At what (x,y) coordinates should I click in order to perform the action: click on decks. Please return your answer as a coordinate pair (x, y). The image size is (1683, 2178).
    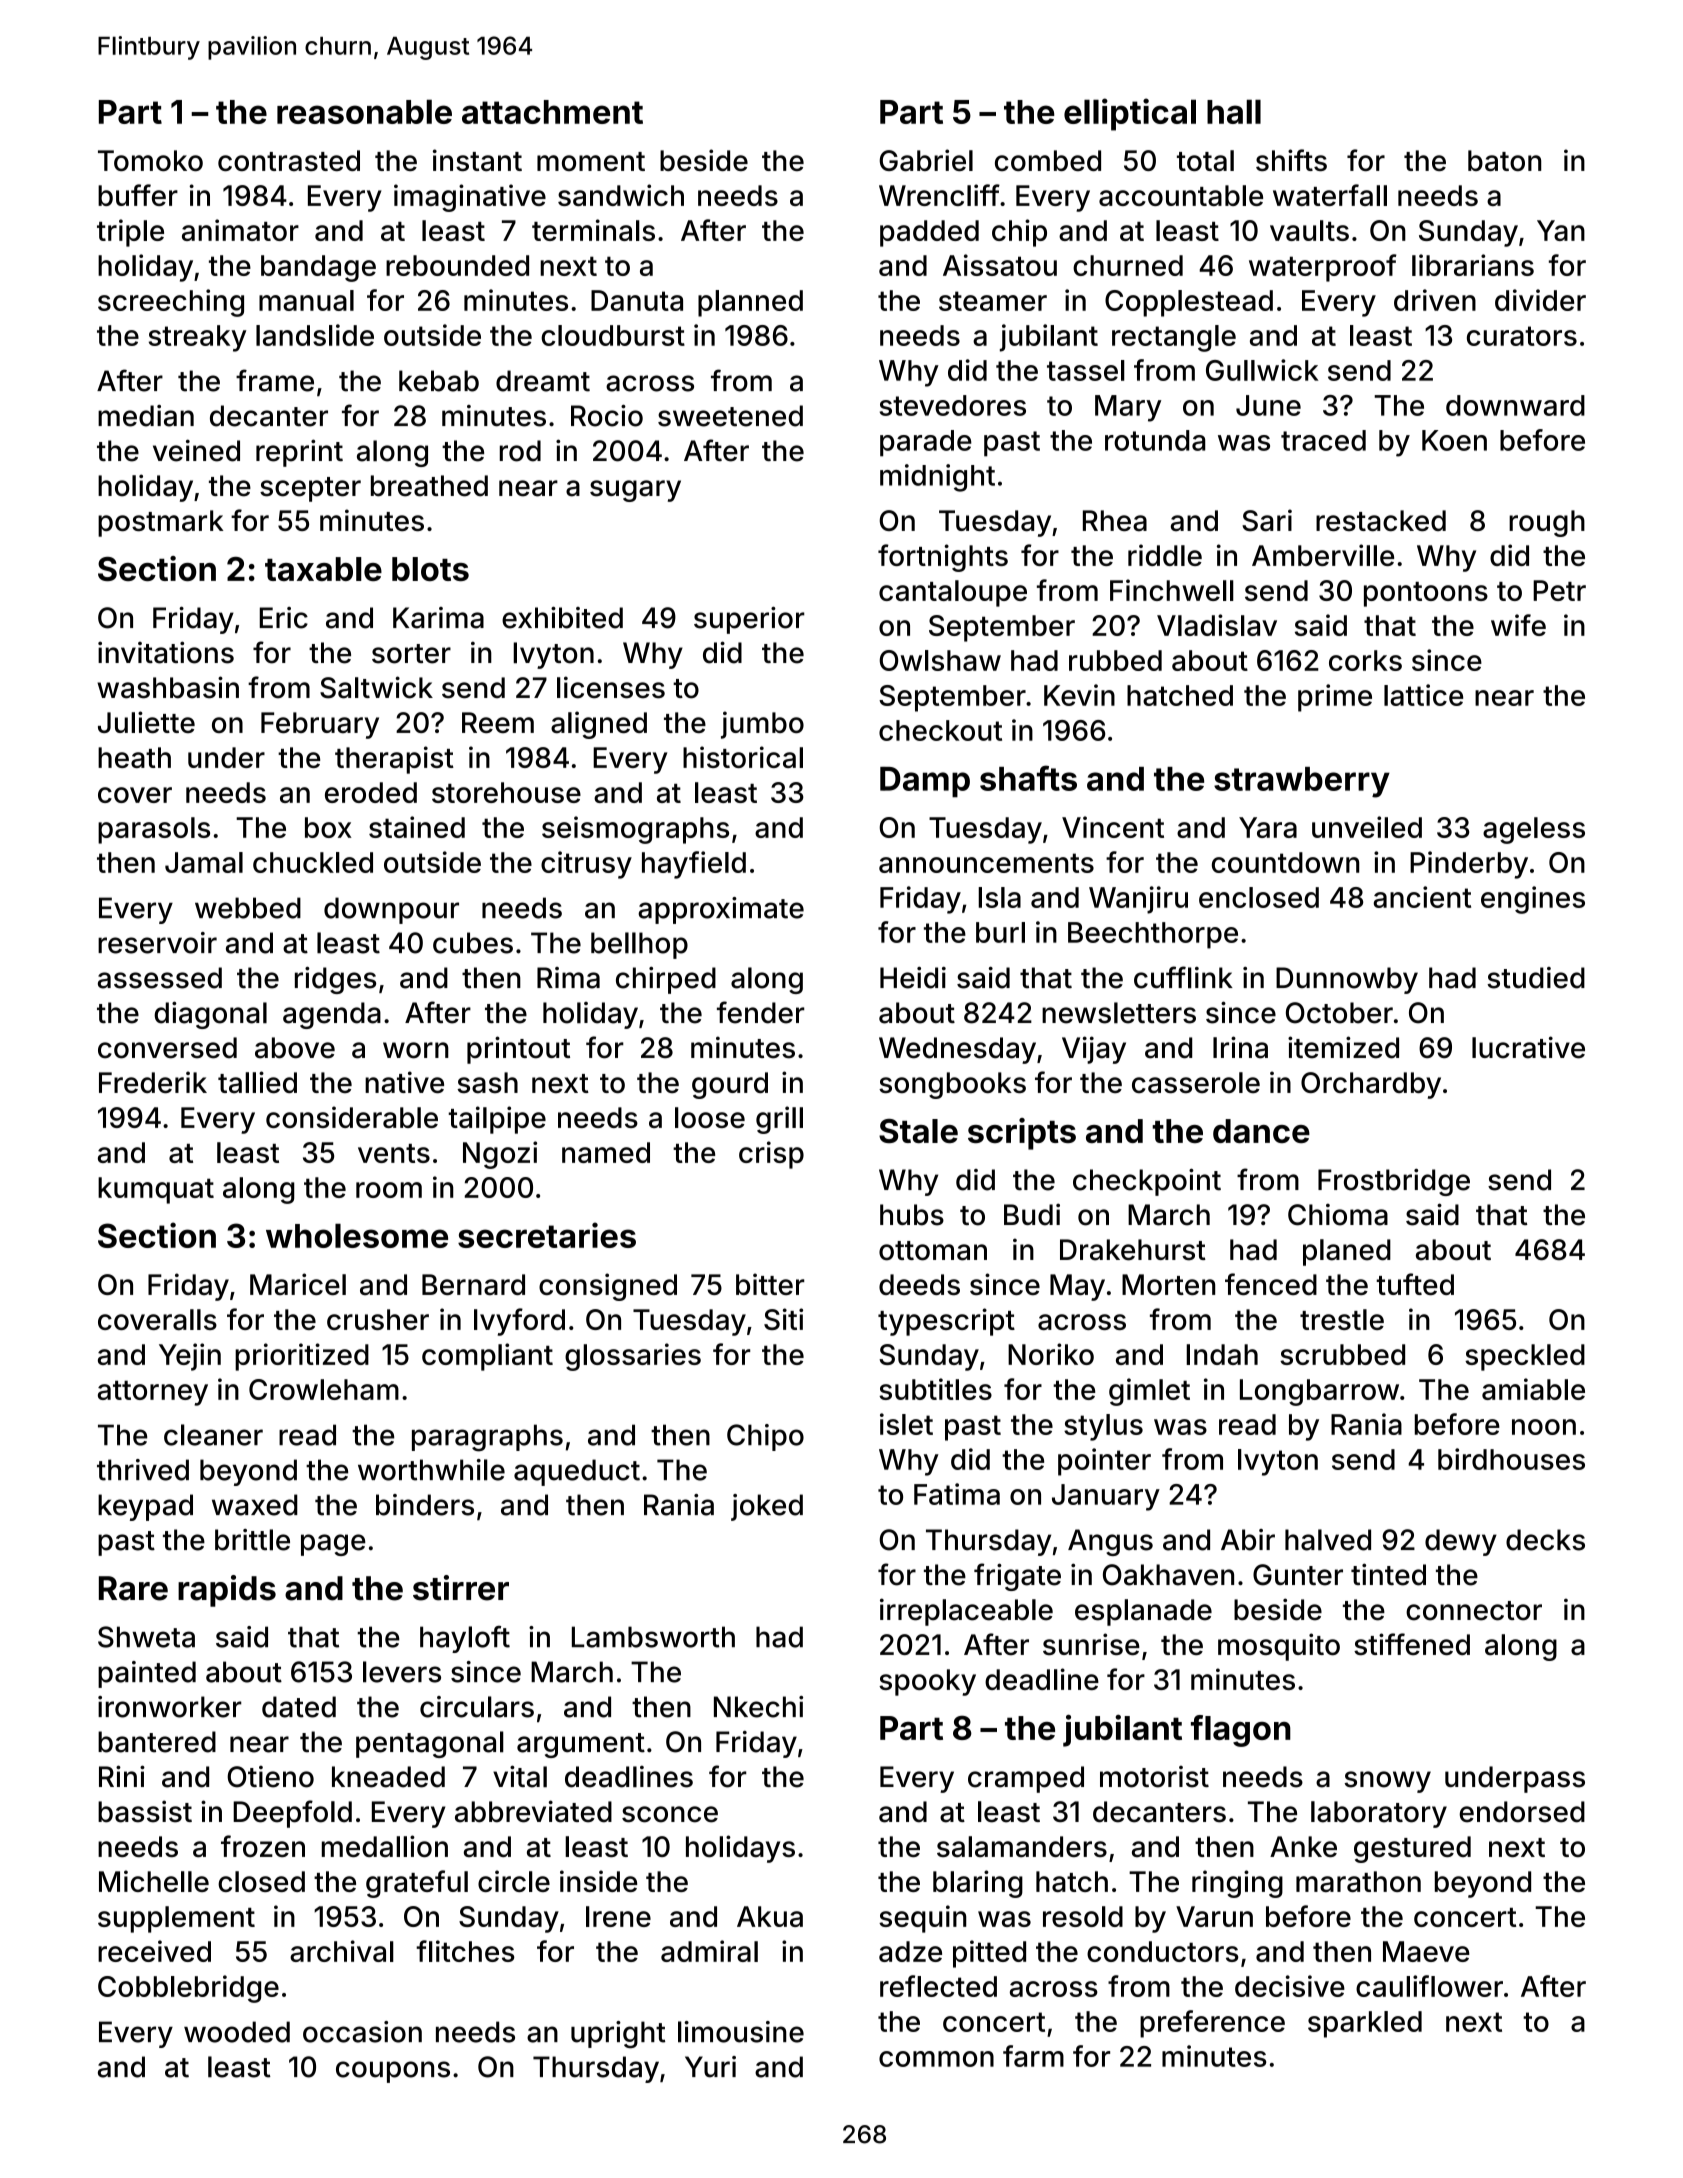
    Looking at the image, I should click on (1545, 1540).
